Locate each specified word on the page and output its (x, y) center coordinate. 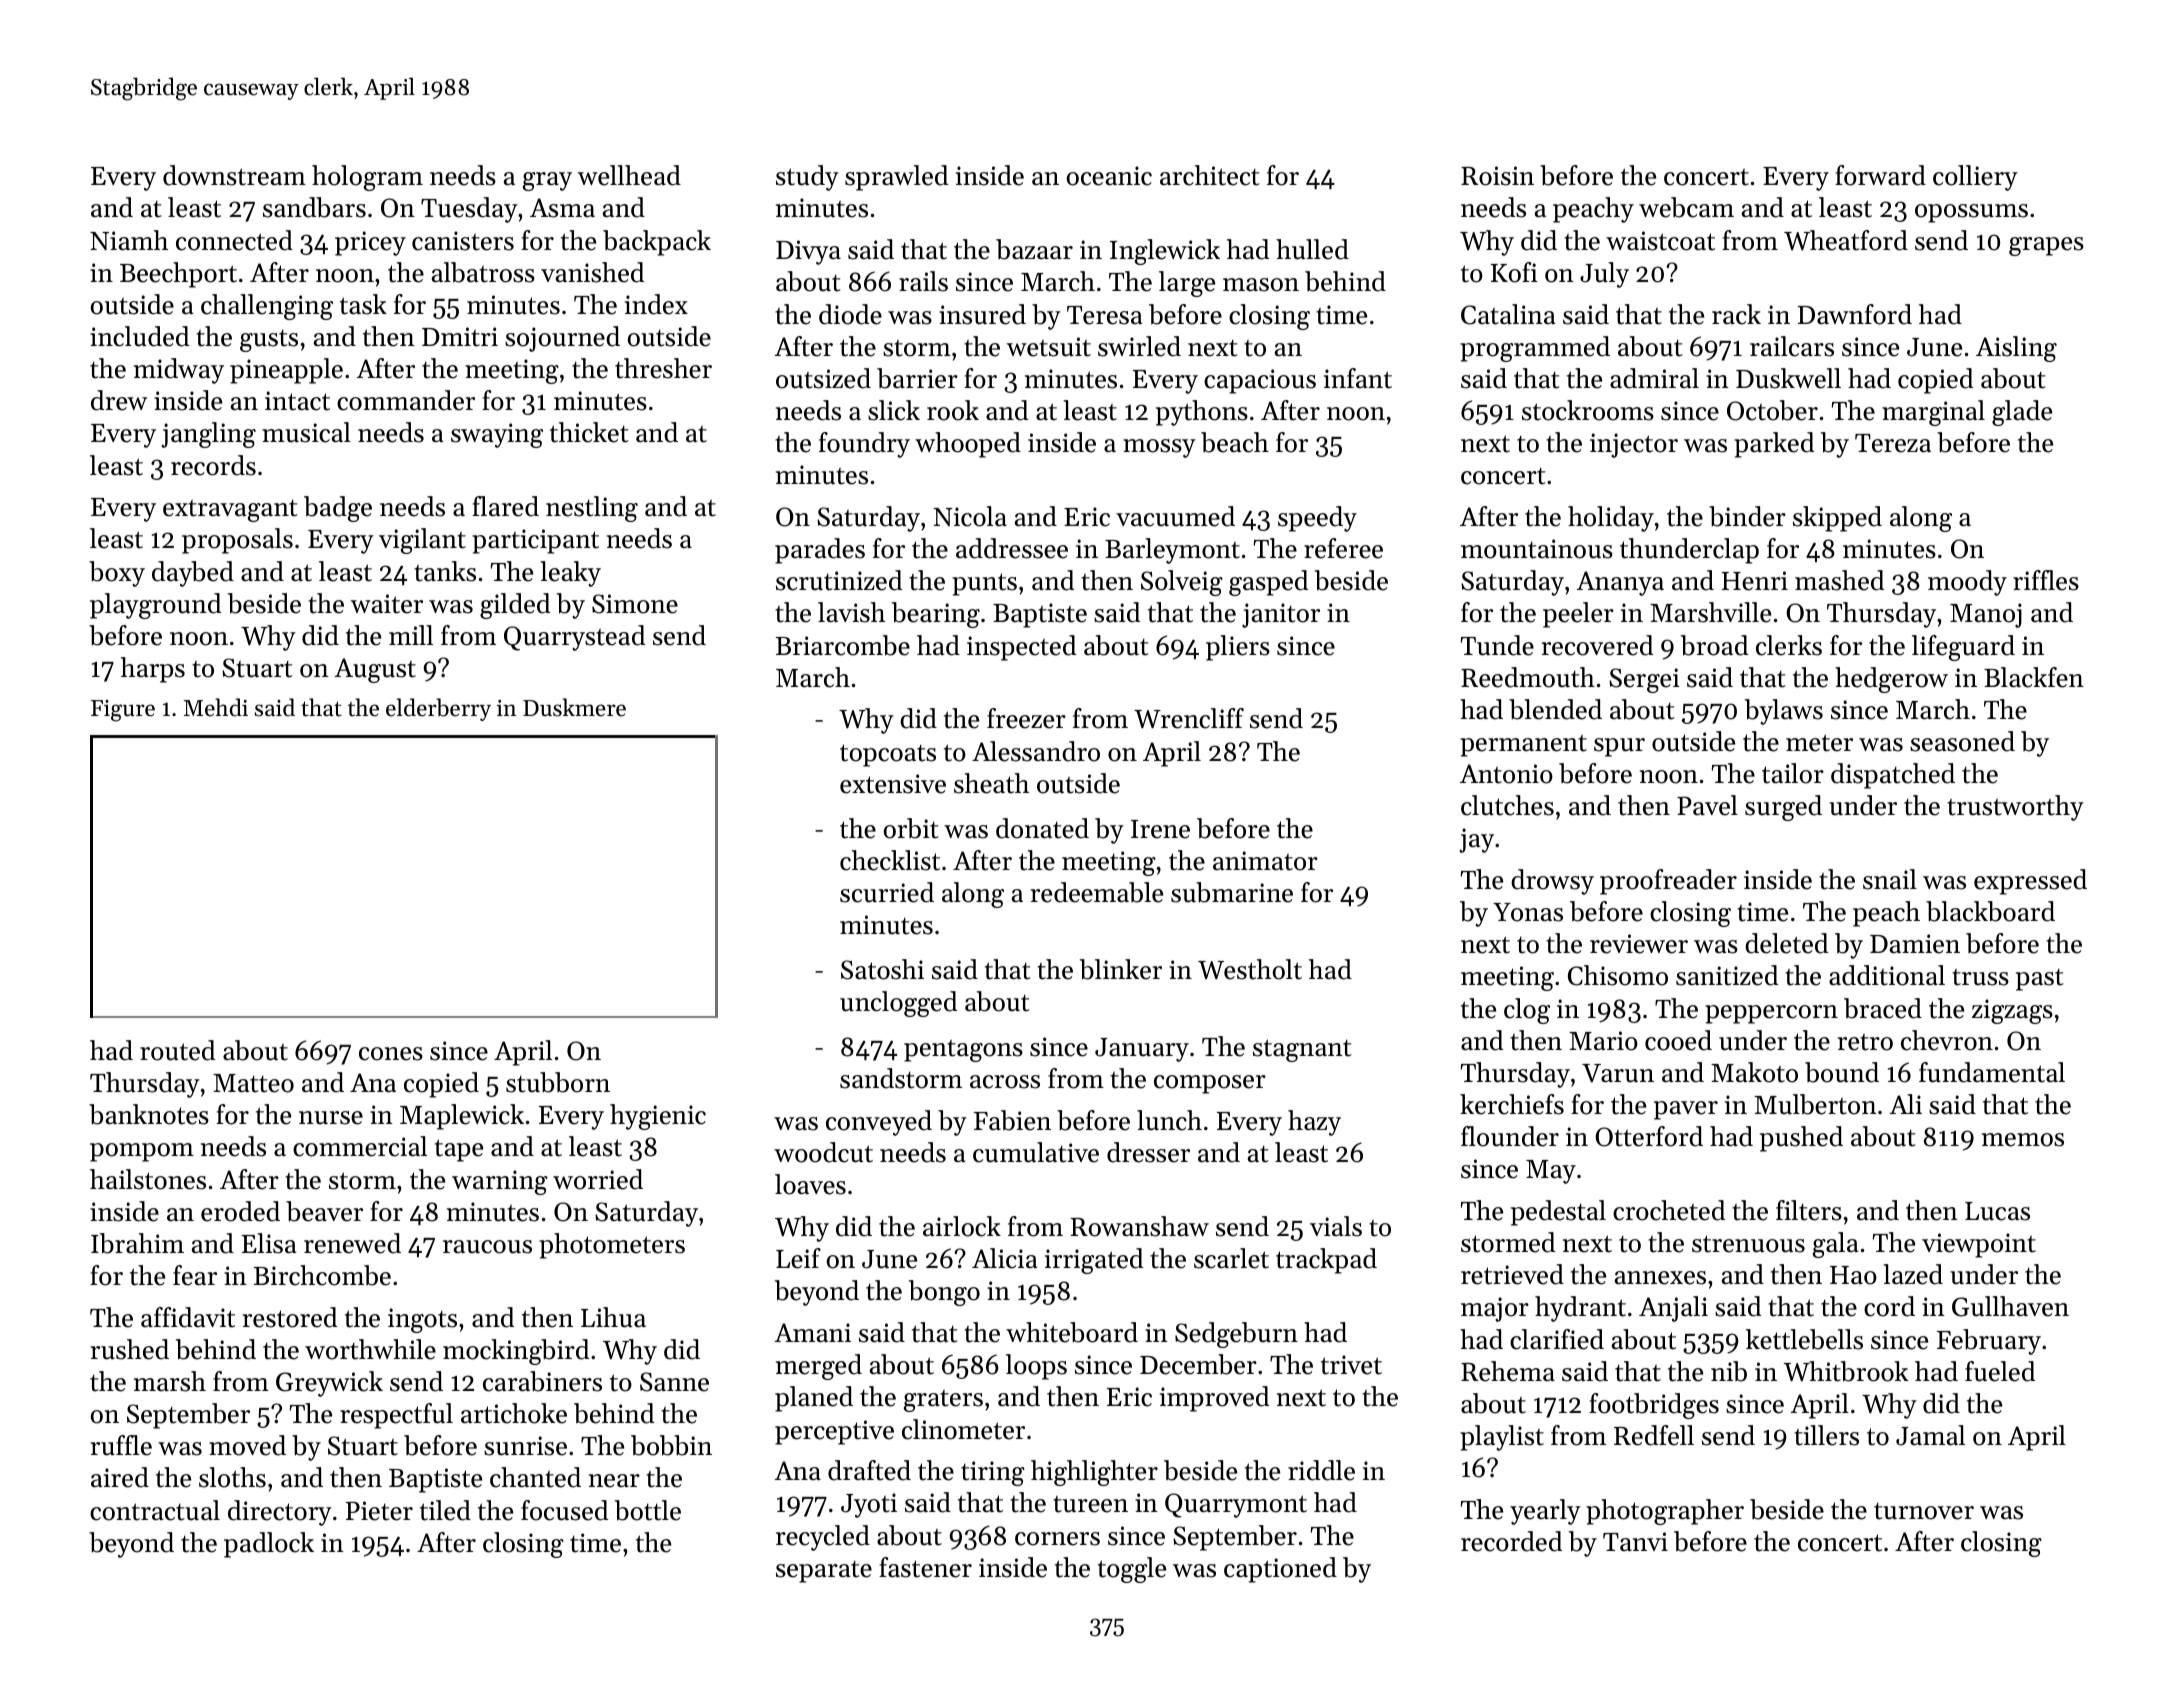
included (139, 336)
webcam (1686, 207)
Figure (123, 711)
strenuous (1748, 1244)
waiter (387, 604)
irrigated (1094, 1261)
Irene (1160, 829)
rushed (130, 1349)
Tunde (1497, 645)
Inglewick (1165, 252)
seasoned (1962, 741)
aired (120, 1477)
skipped (1837, 519)
